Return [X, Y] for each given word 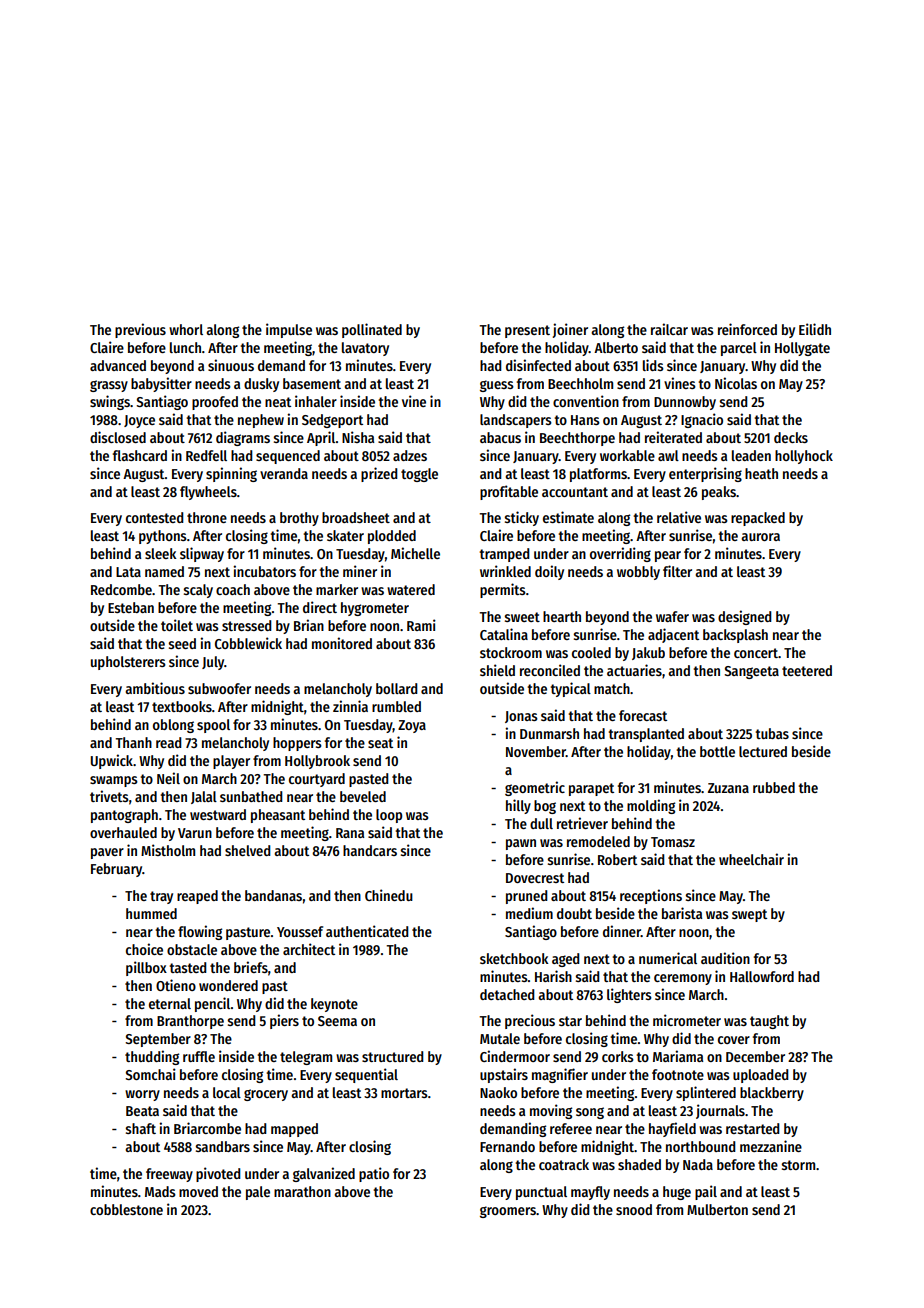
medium [529, 913]
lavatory [365, 349]
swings [110, 402]
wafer [672, 616]
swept [749, 915]
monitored [342, 643]
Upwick [112, 761]
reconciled [550, 670]
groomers [508, 1212]
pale [258, 1193]
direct [320, 607]
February [116, 870]
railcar [669, 329]
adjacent [673, 635]
